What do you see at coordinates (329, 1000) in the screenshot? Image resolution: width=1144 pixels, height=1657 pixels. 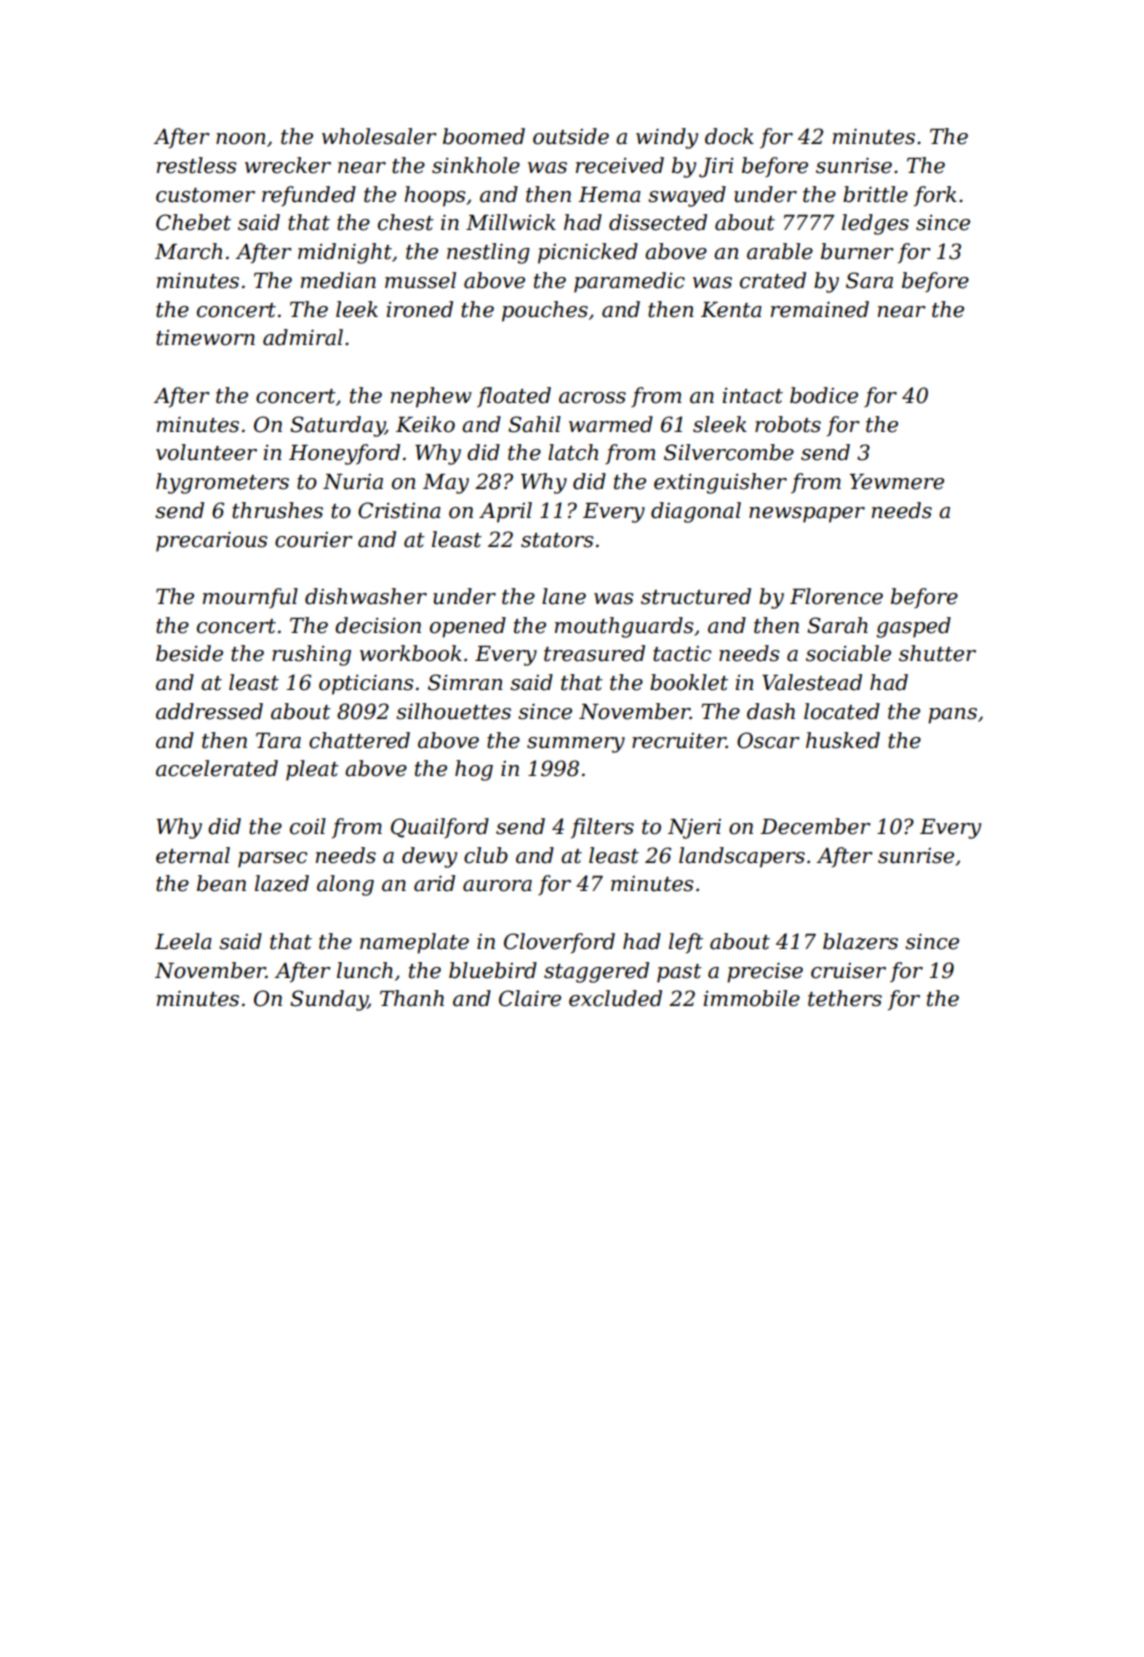 I see `Sunday` at bounding box center [329, 1000].
